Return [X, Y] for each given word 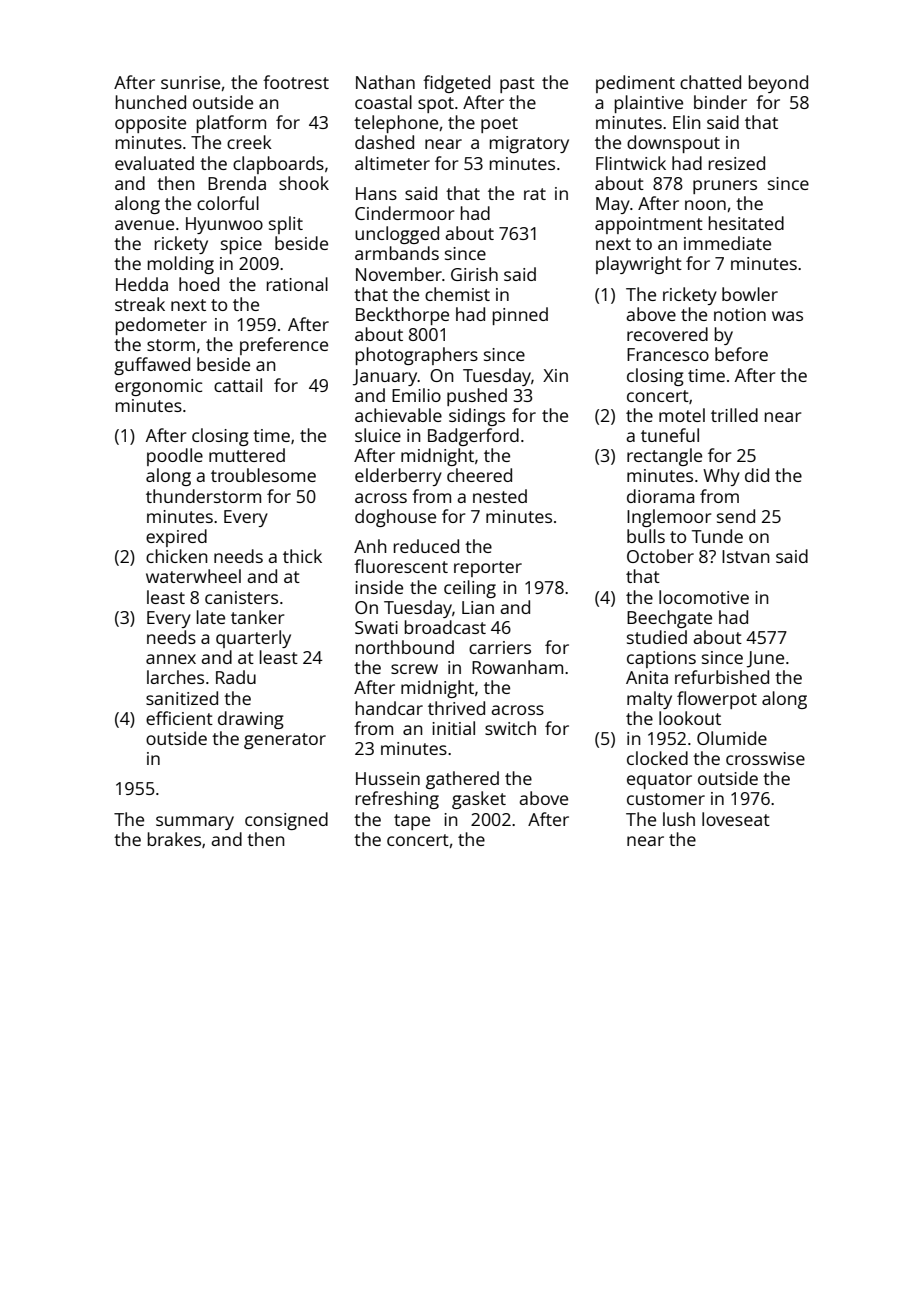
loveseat [736, 819]
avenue [144, 225]
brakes [174, 839]
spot [436, 105]
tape [412, 822]
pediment [635, 84]
